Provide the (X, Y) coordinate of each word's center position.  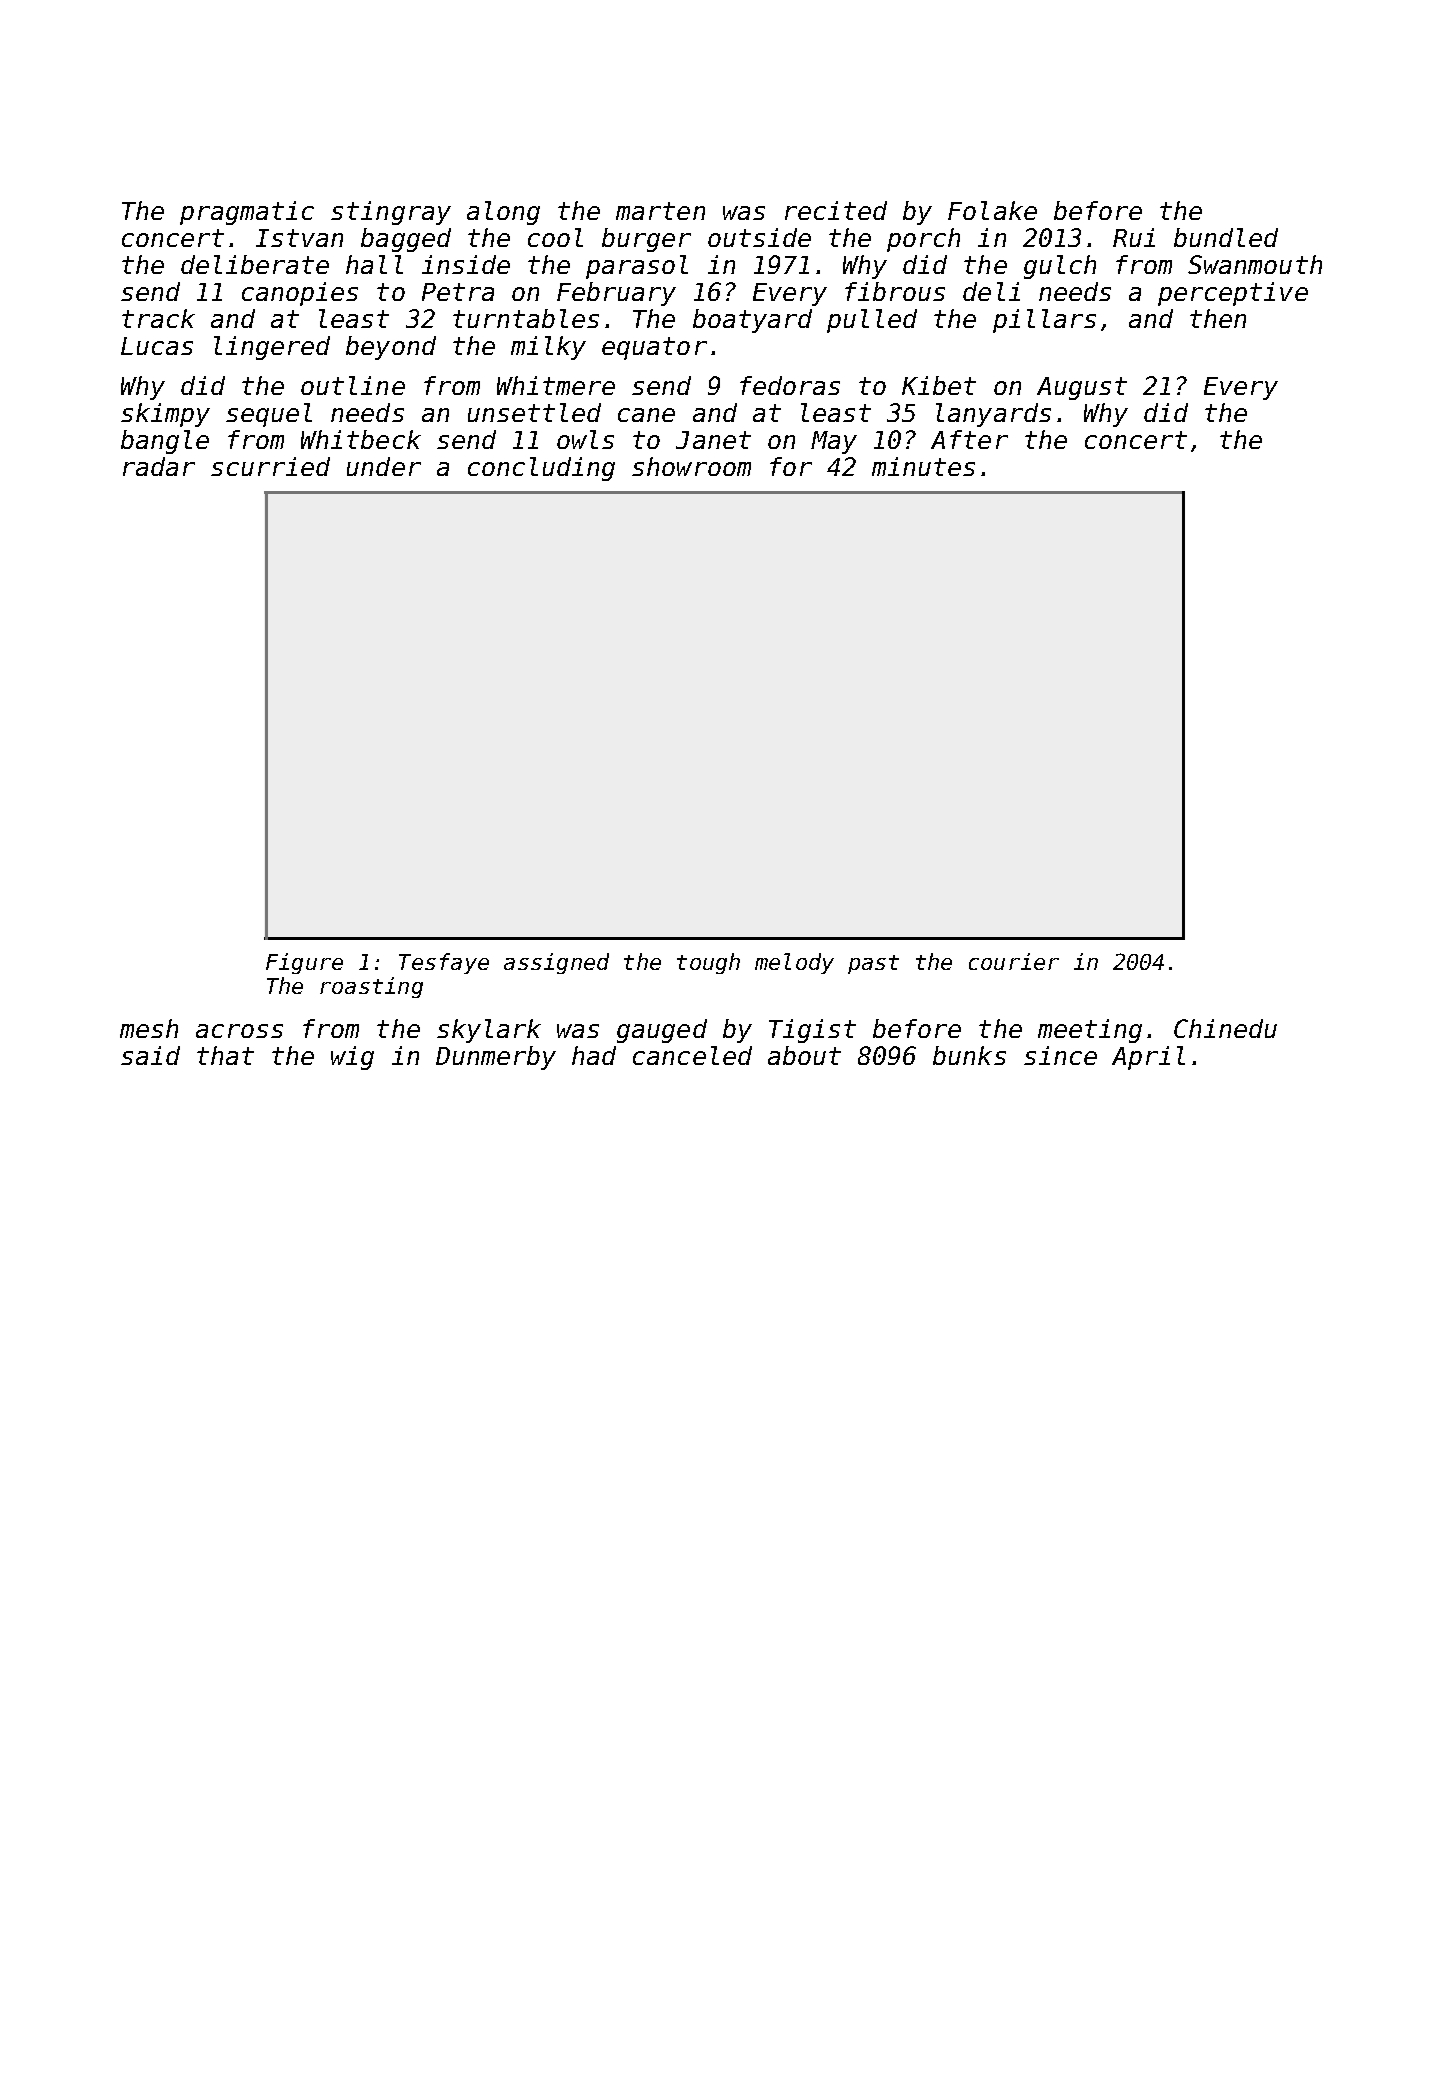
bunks (969, 1055)
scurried (270, 466)
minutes (923, 466)
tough (708, 963)
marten (660, 211)
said (150, 1055)
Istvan (299, 238)
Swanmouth (1255, 264)
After (969, 439)
